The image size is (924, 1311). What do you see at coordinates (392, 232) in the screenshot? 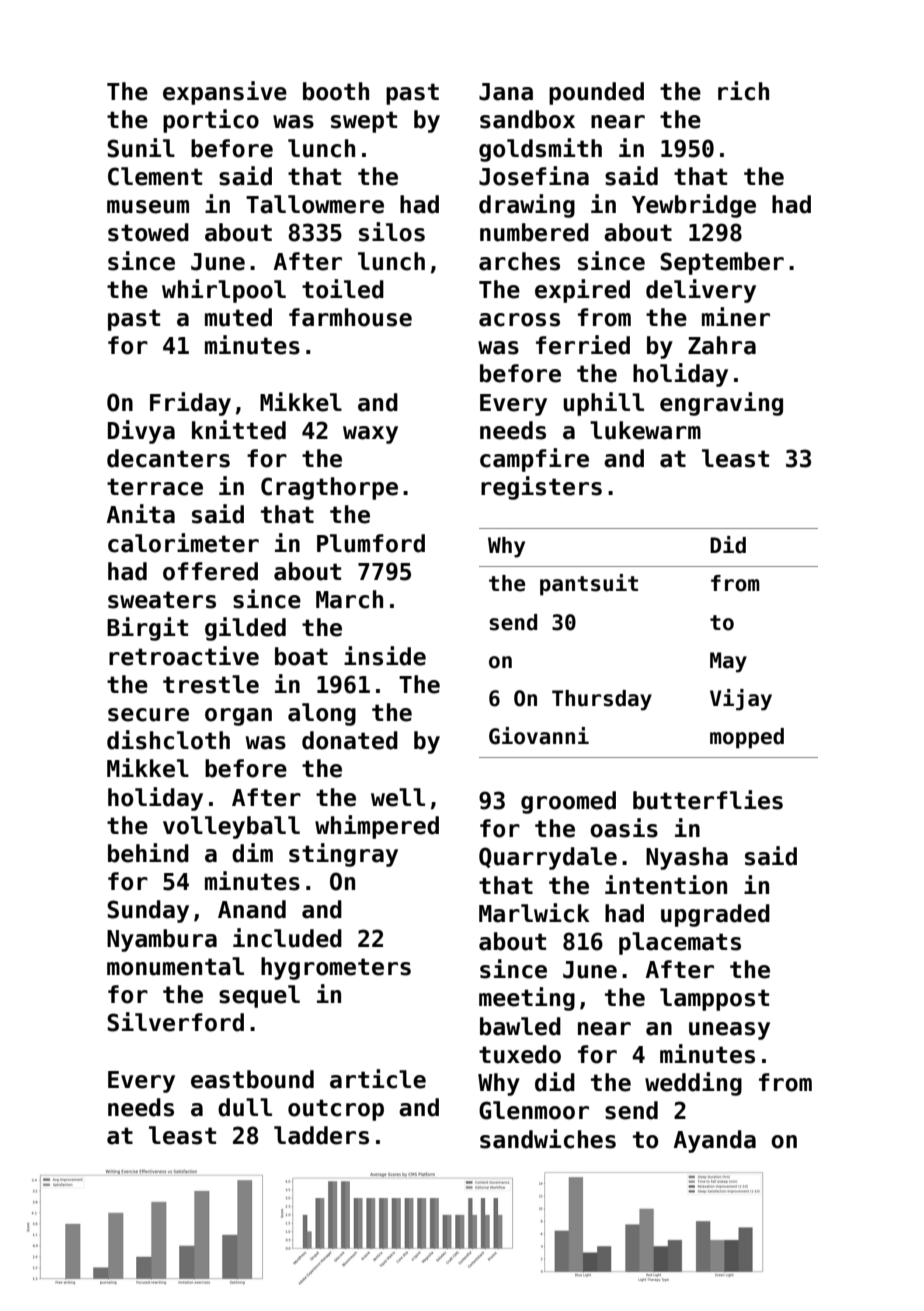
I see `silos` at bounding box center [392, 232].
